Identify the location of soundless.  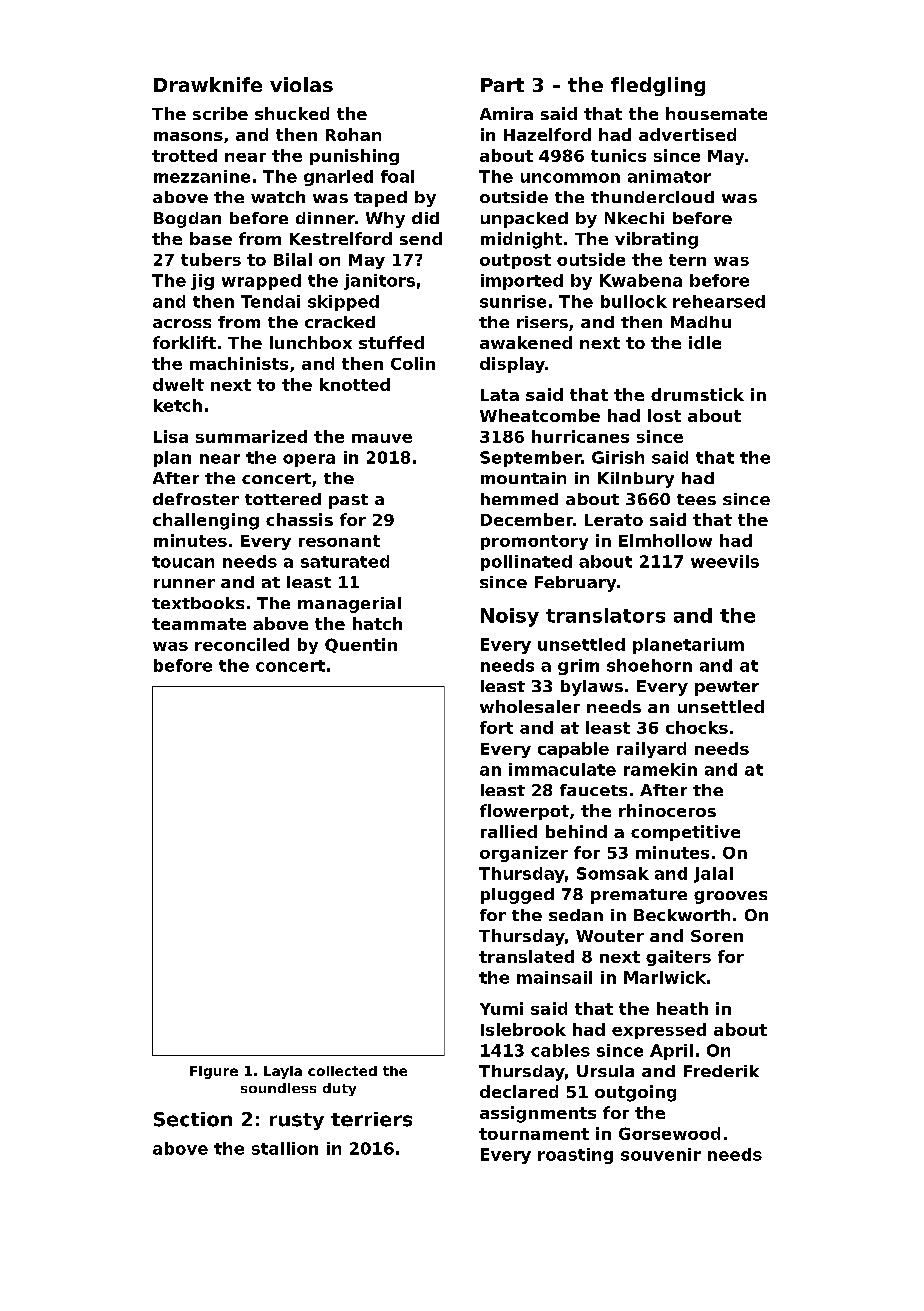
(278, 1088).
